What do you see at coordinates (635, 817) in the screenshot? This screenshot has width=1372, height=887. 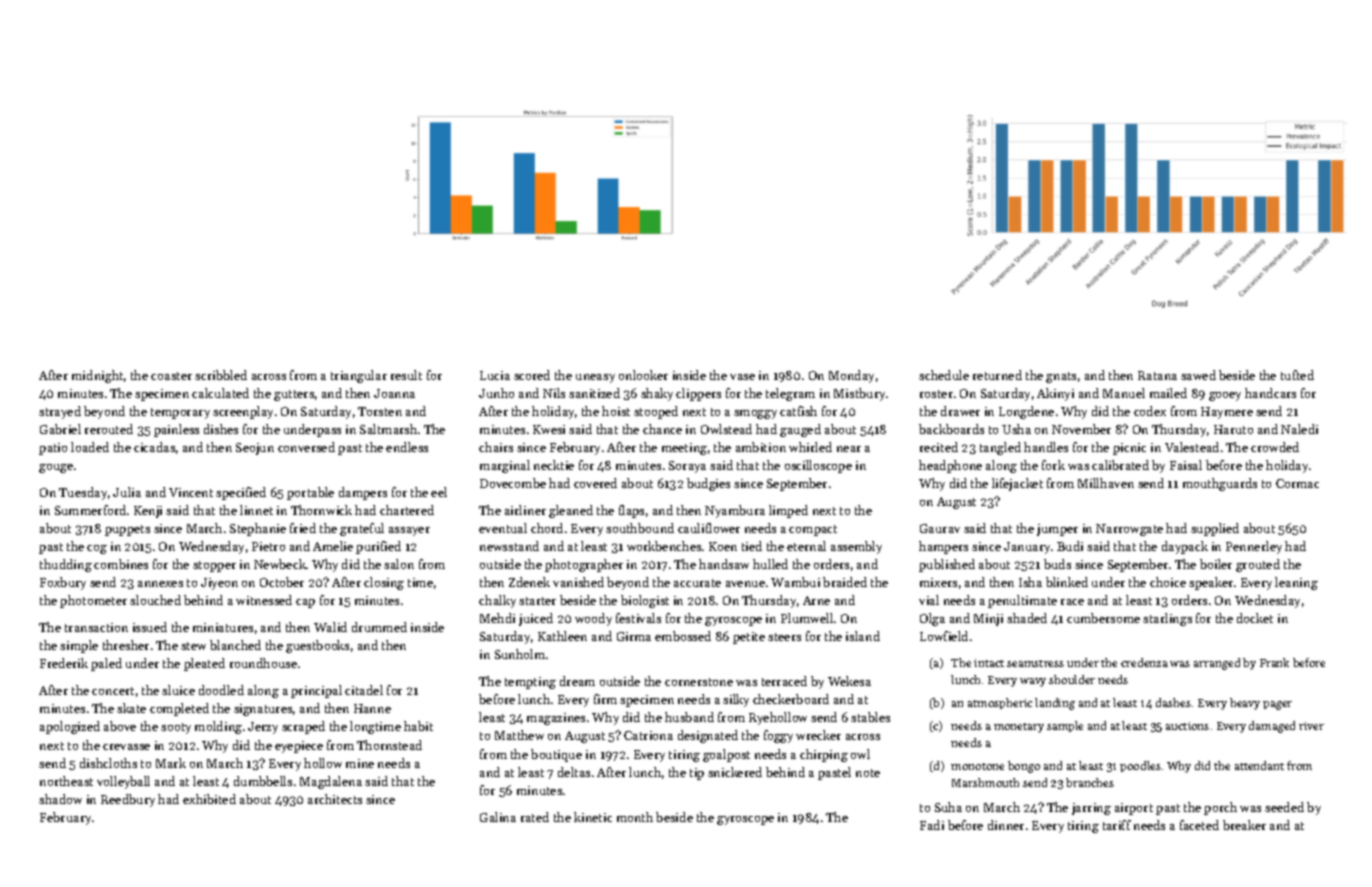 I see `month` at bounding box center [635, 817].
